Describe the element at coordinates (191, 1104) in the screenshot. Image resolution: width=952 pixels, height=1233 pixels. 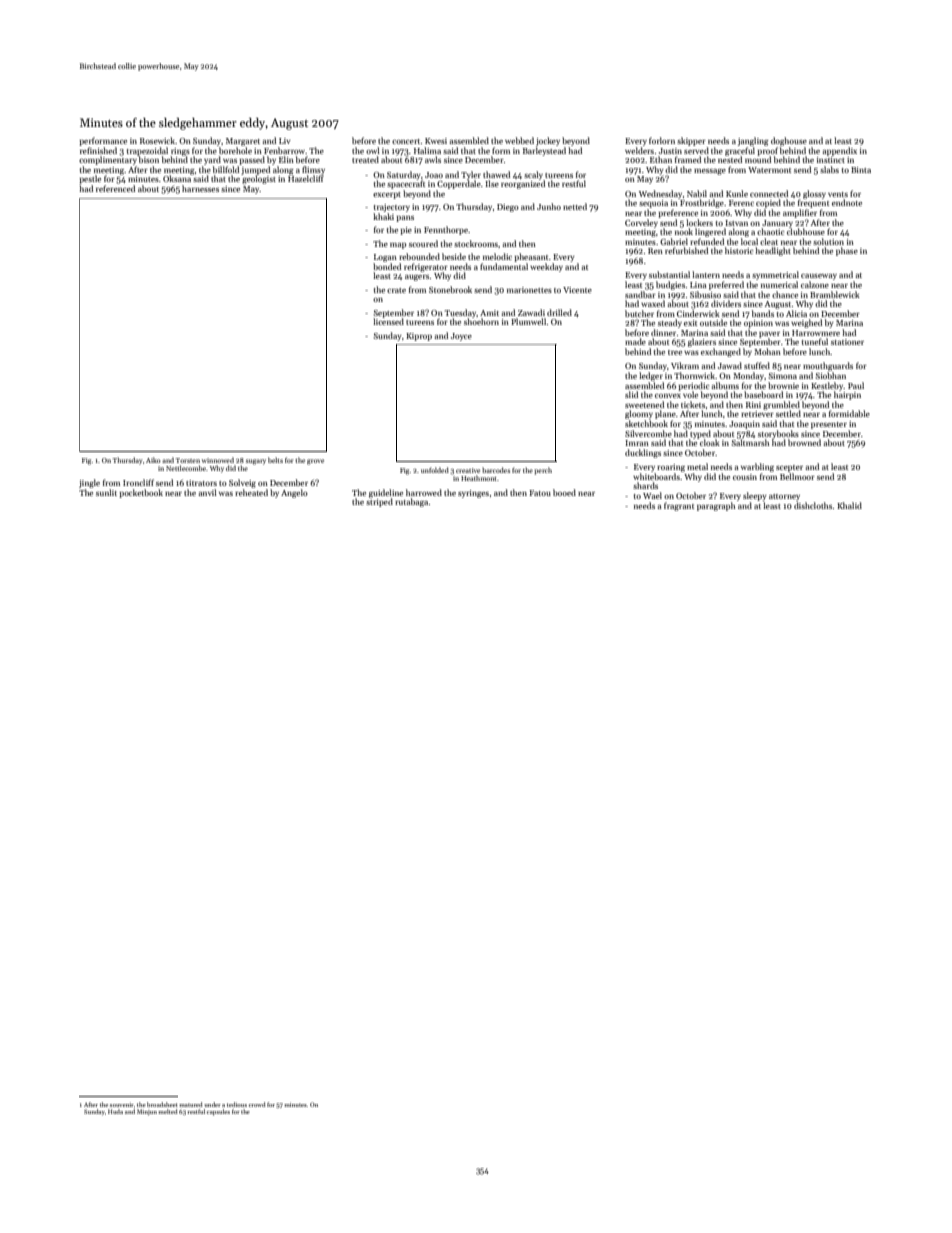
I see `matured` at that location.
